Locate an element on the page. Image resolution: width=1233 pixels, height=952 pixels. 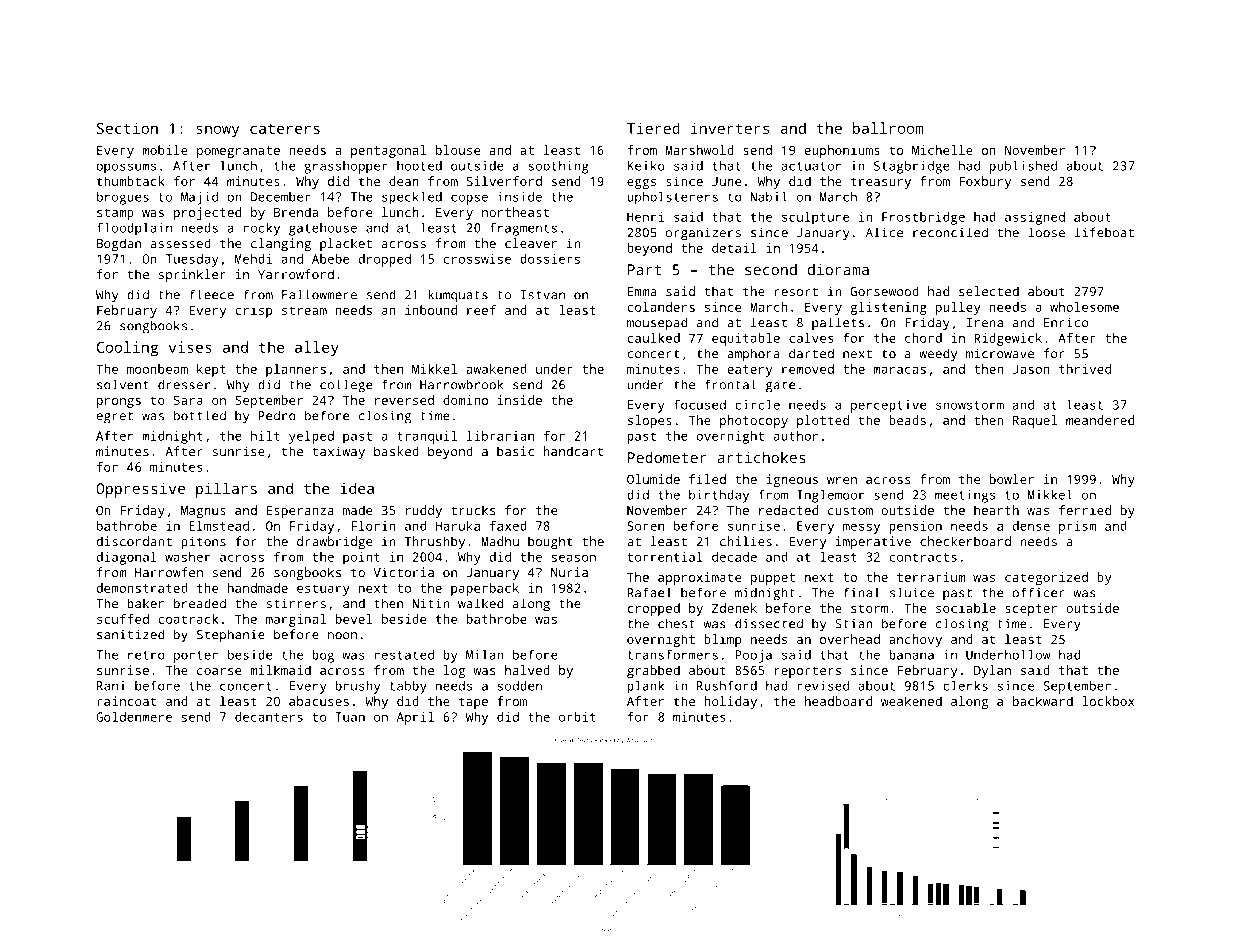
second is located at coordinates (771, 270).
